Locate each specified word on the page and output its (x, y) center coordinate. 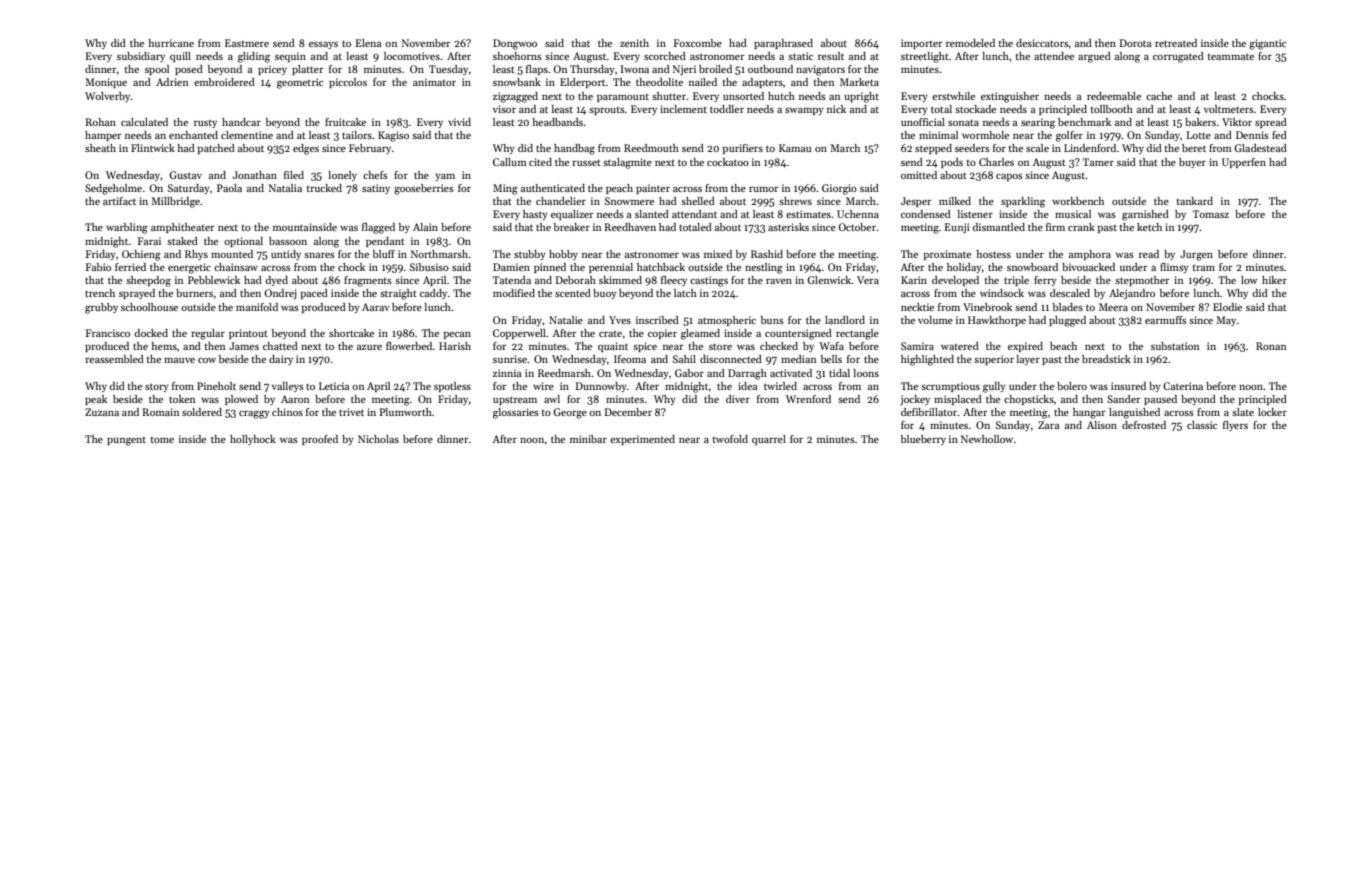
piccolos (348, 83)
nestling (764, 268)
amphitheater (183, 228)
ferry (1045, 281)
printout (248, 334)
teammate (1231, 56)
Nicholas (378, 439)
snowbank (517, 82)
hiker (1274, 280)
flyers (1235, 426)
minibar (588, 439)
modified (514, 293)
